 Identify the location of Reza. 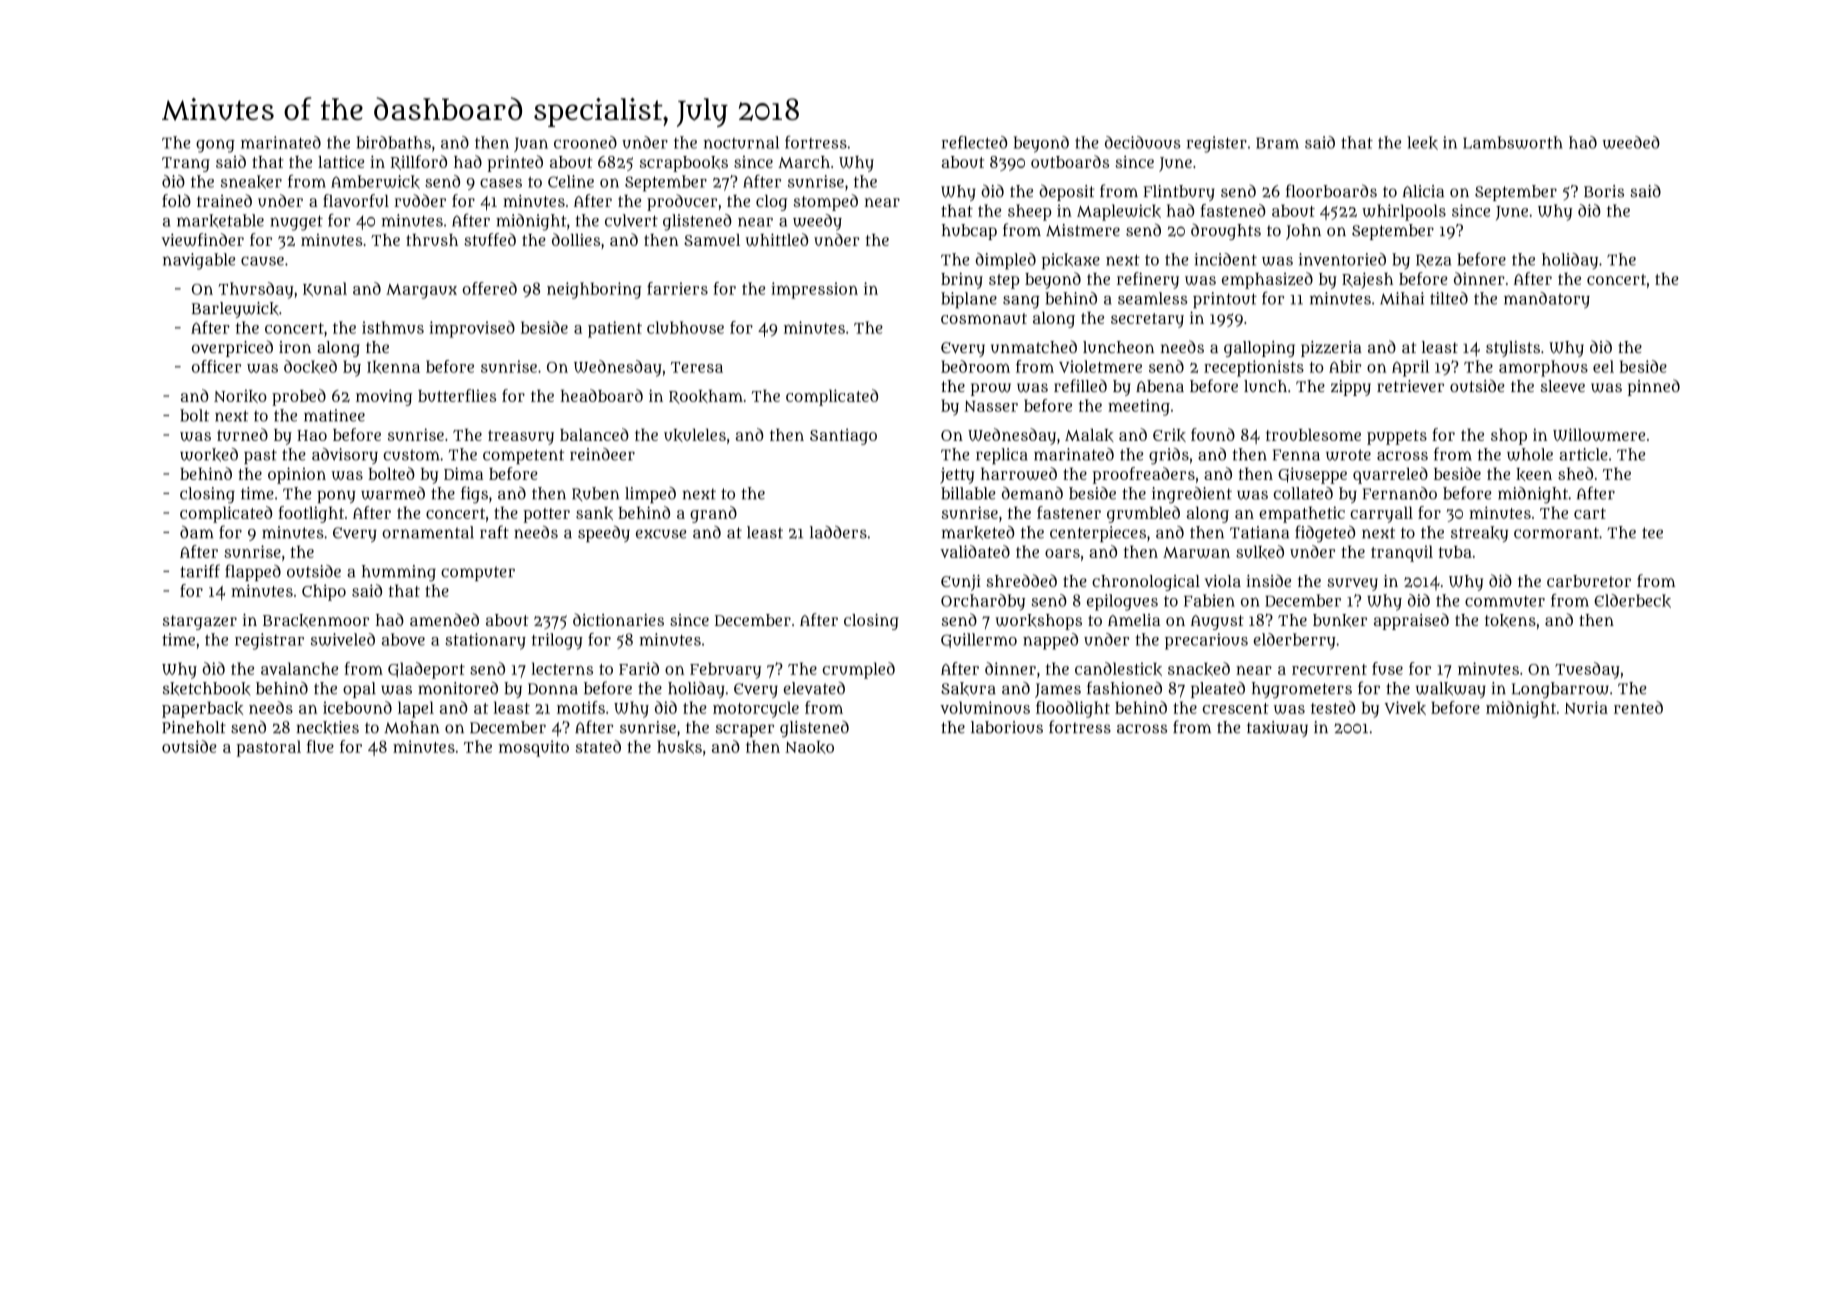
(1433, 261).
